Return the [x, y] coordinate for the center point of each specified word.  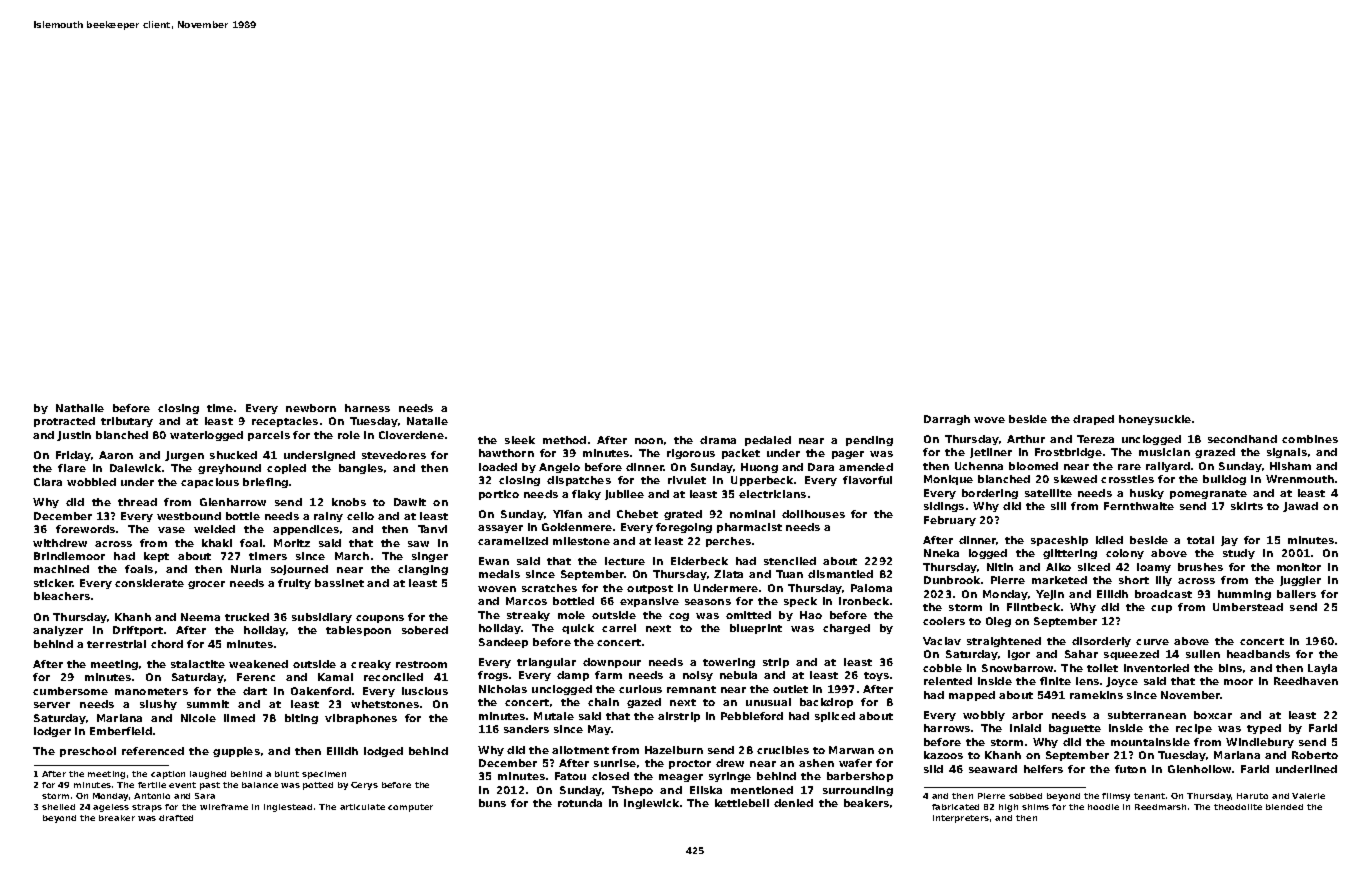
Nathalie [80, 408]
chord [167, 644]
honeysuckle [1155, 420]
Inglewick [651, 804]
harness [367, 408]
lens [1087, 681]
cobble [942, 668]
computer [410, 808]
